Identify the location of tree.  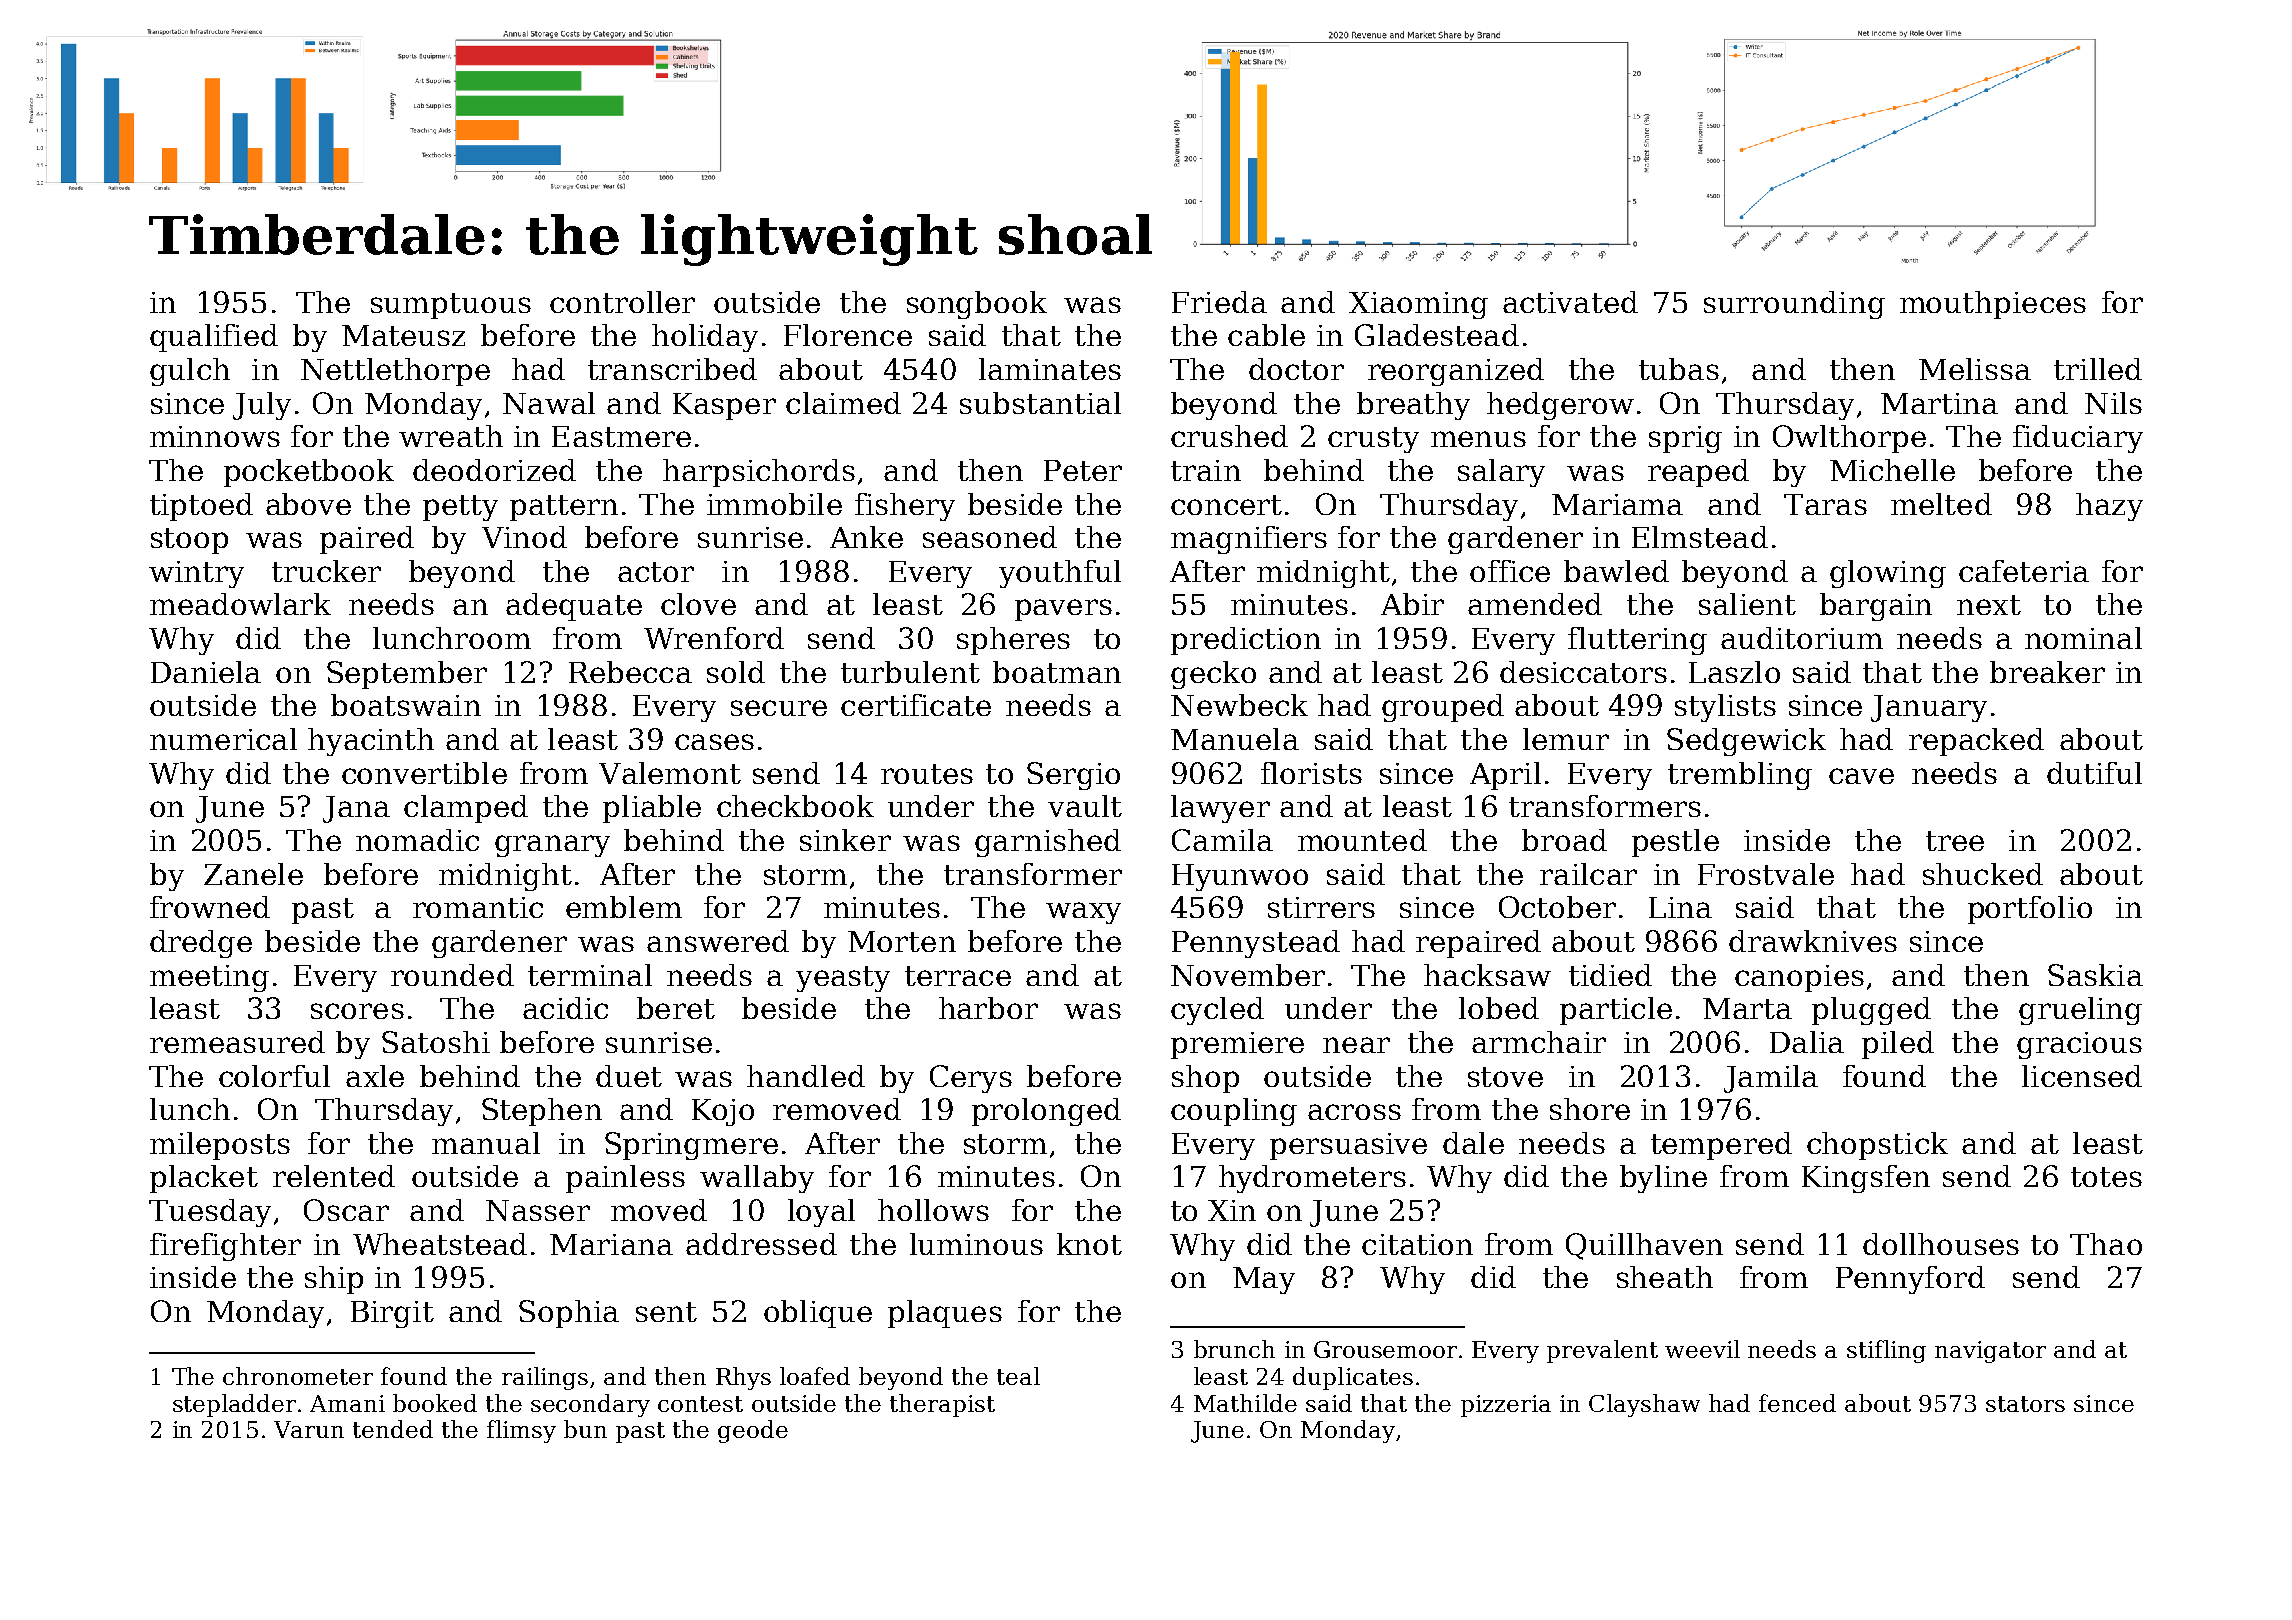
(1955, 841).
